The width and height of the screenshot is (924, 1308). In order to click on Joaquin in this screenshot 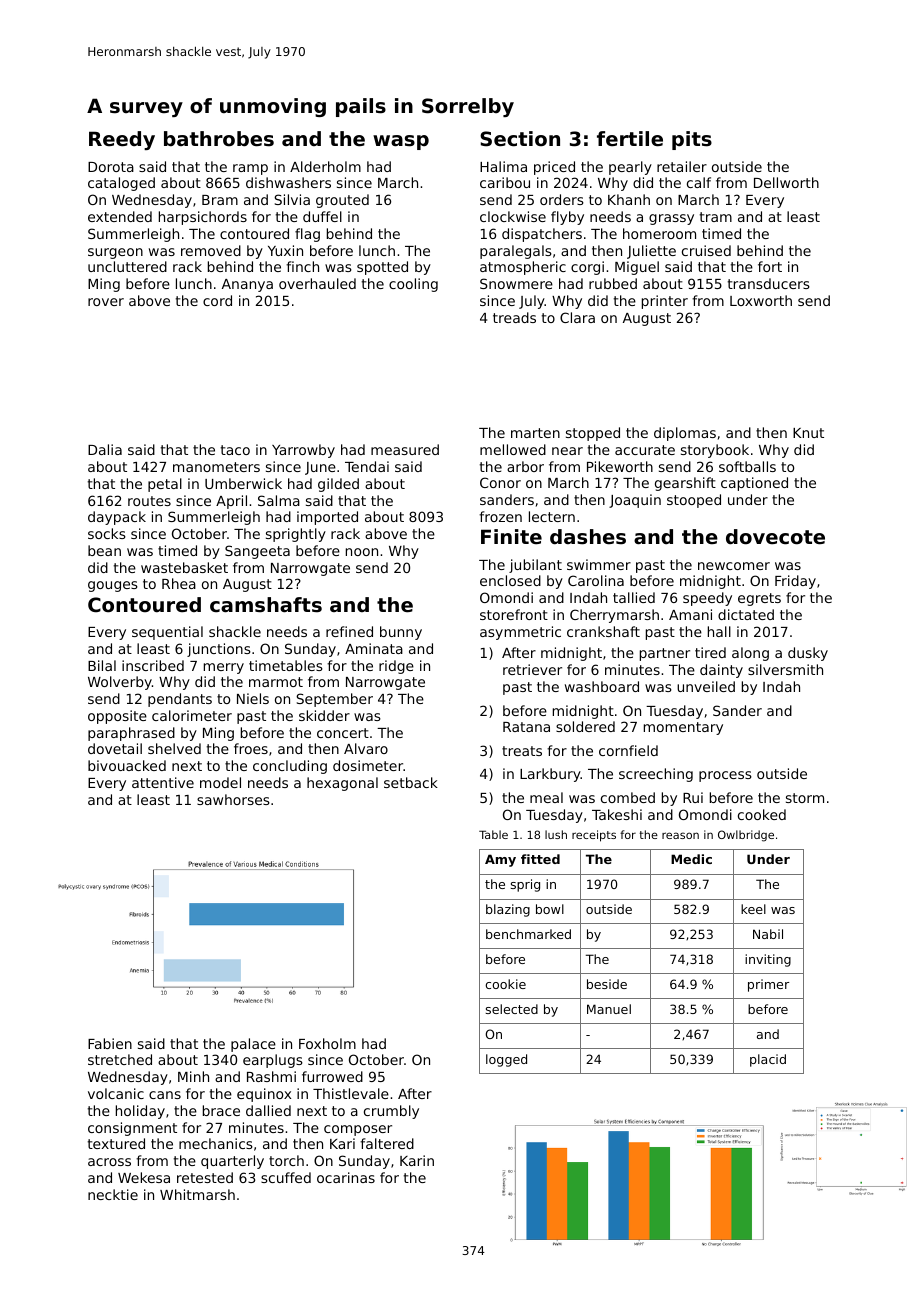, I will do `click(635, 501)`.
